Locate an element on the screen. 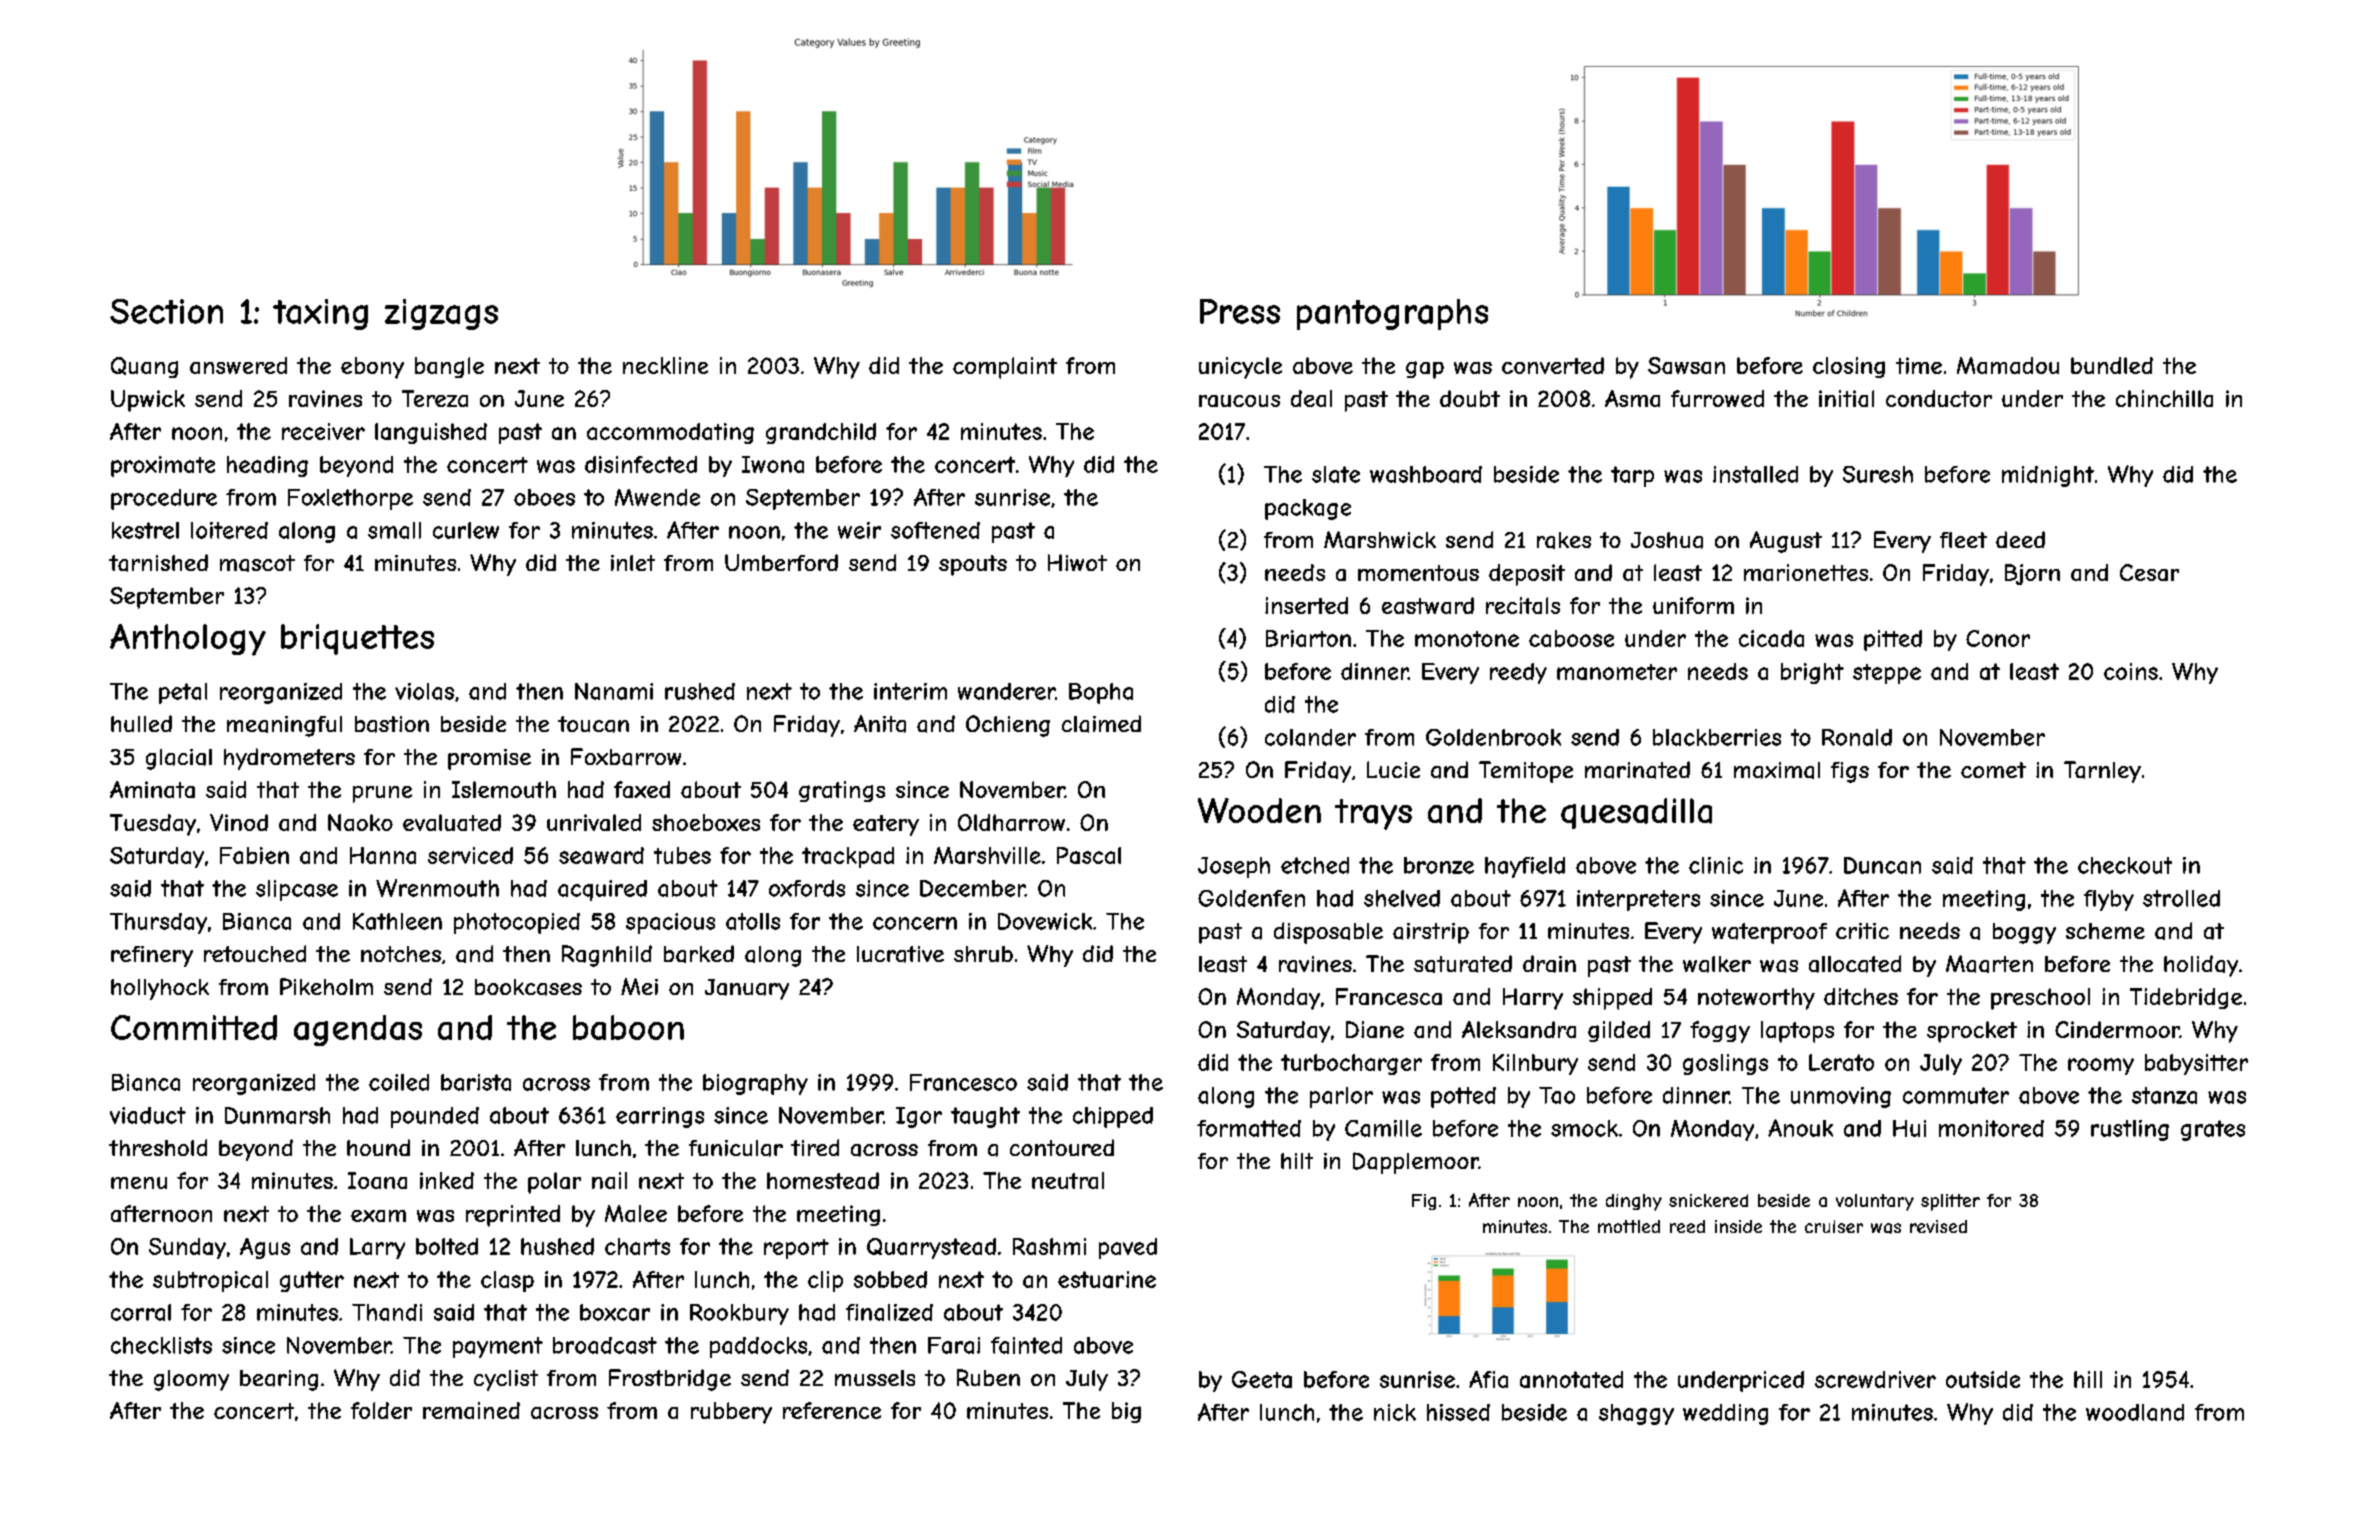 The width and height of the screenshot is (2362, 1528). closing is located at coordinates (1849, 367).
